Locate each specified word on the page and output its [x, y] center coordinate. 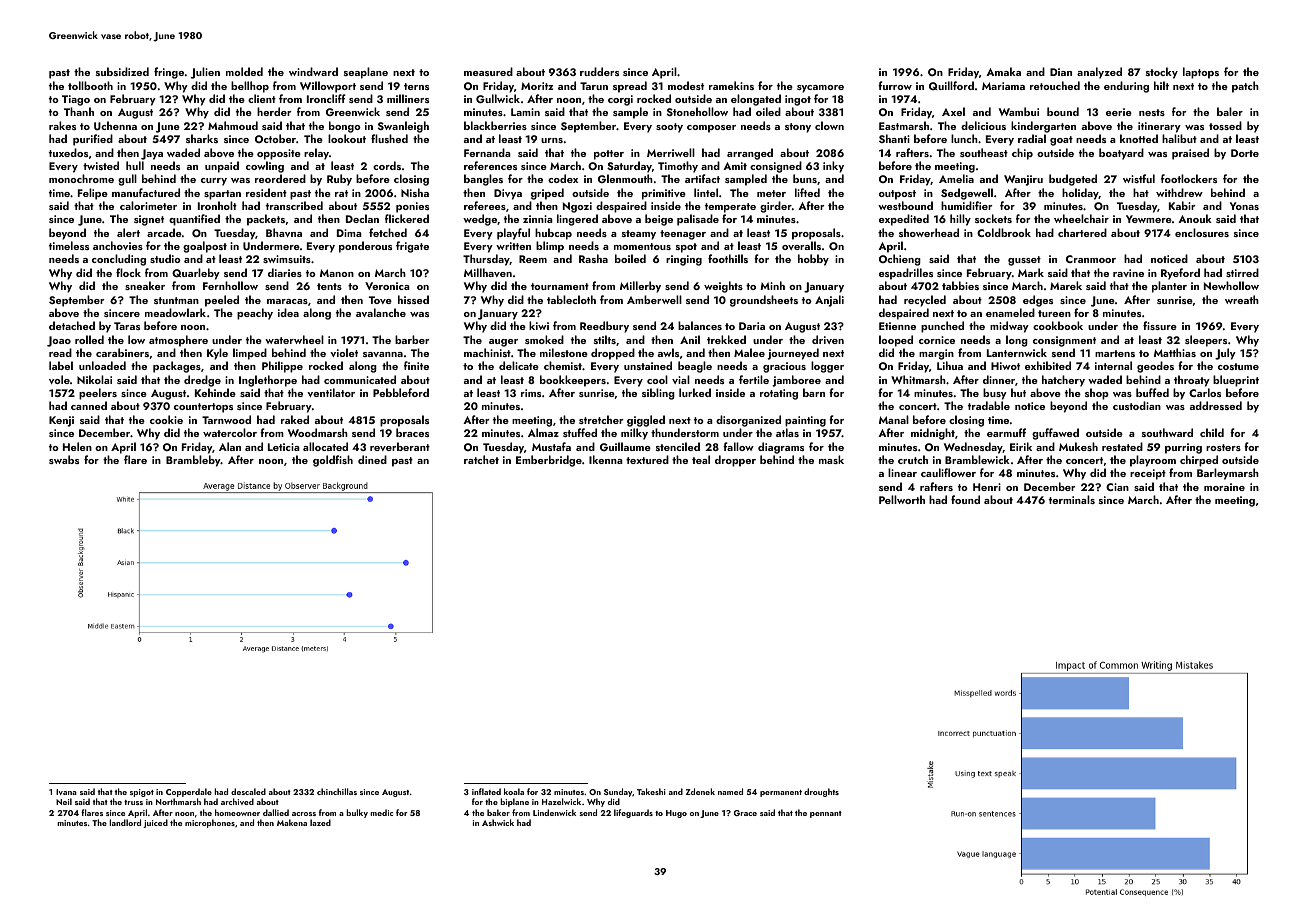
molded [244, 71]
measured [488, 71]
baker [498, 812]
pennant [826, 814]
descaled [248, 791]
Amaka [1003, 71]
